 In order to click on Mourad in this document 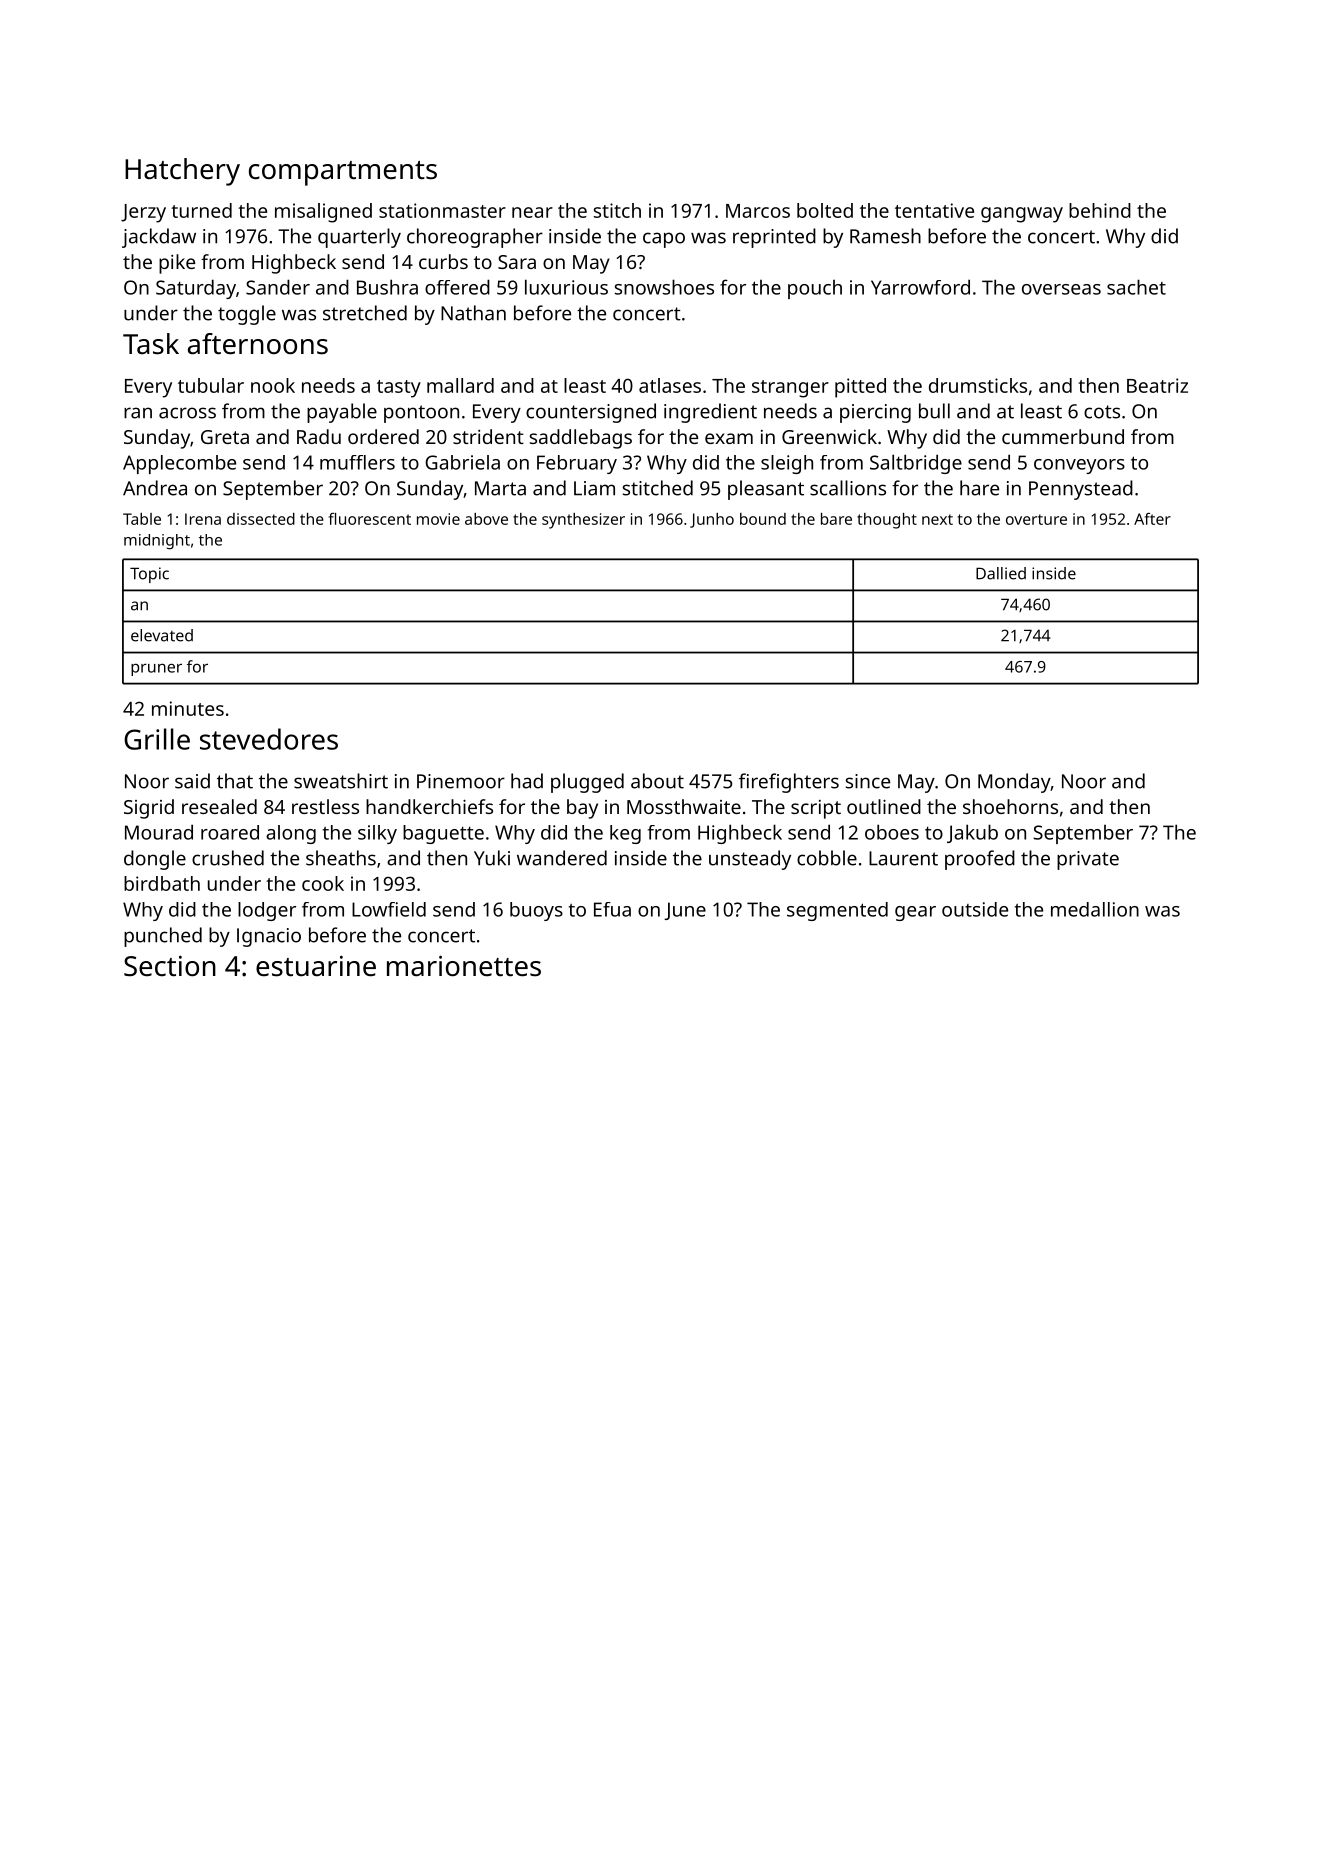, I will do `click(159, 832)`.
